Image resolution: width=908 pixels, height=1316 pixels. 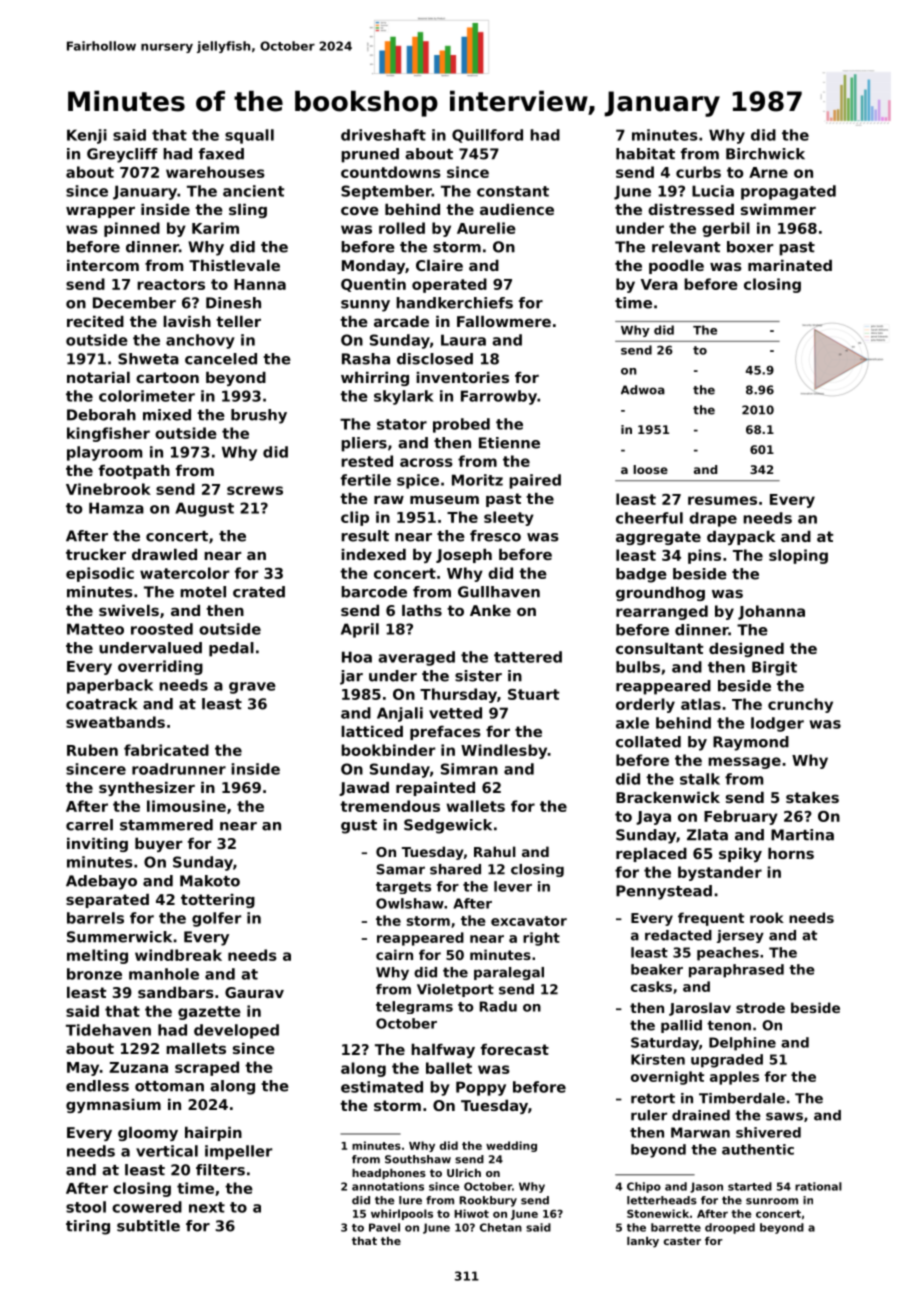 I want to click on Birchwick, so click(x=765, y=154).
